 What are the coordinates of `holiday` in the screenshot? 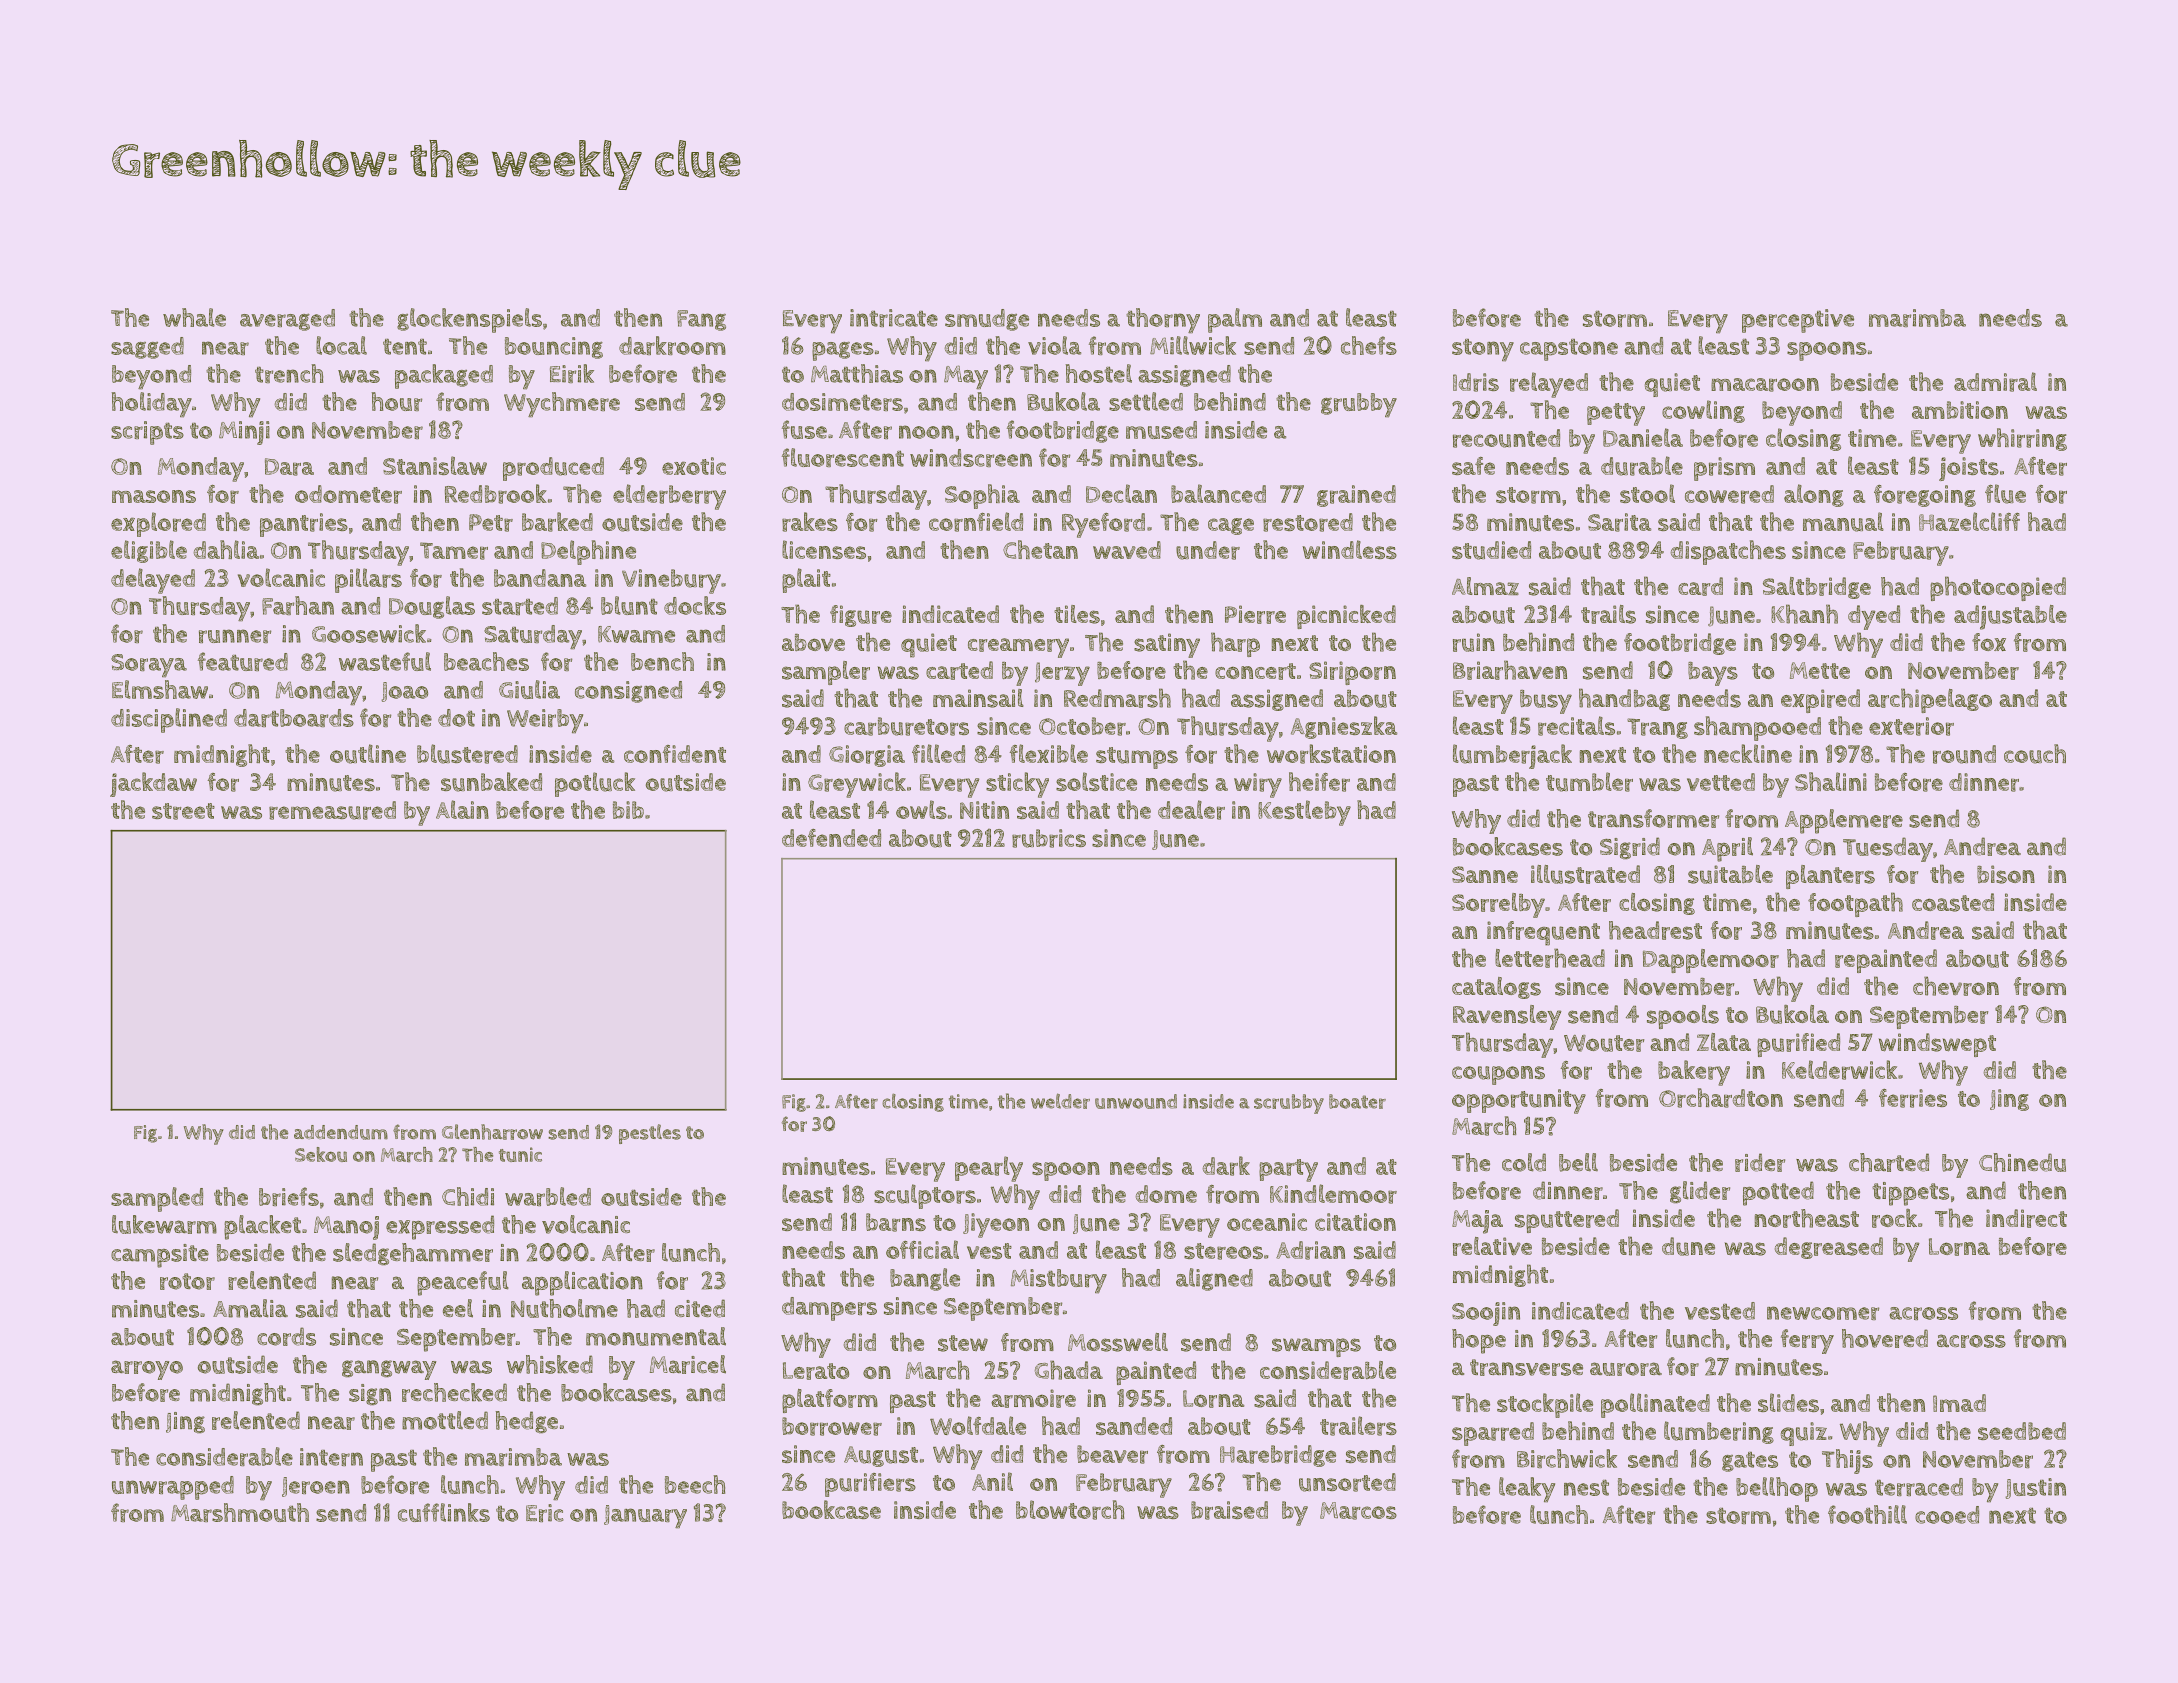 It's located at (151, 405).
